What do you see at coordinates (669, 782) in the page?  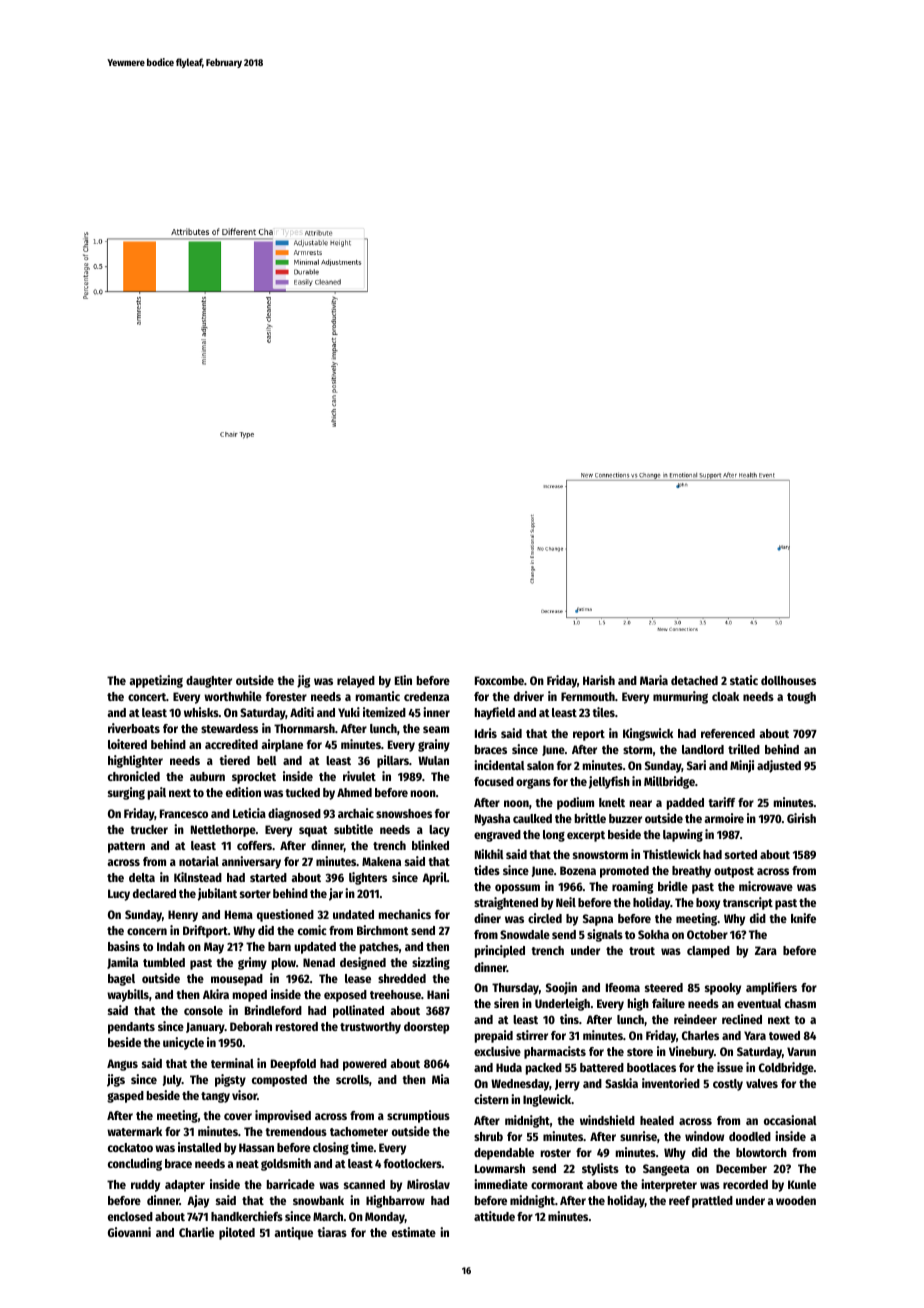 I see `Millbridge` at bounding box center [669, 782].
